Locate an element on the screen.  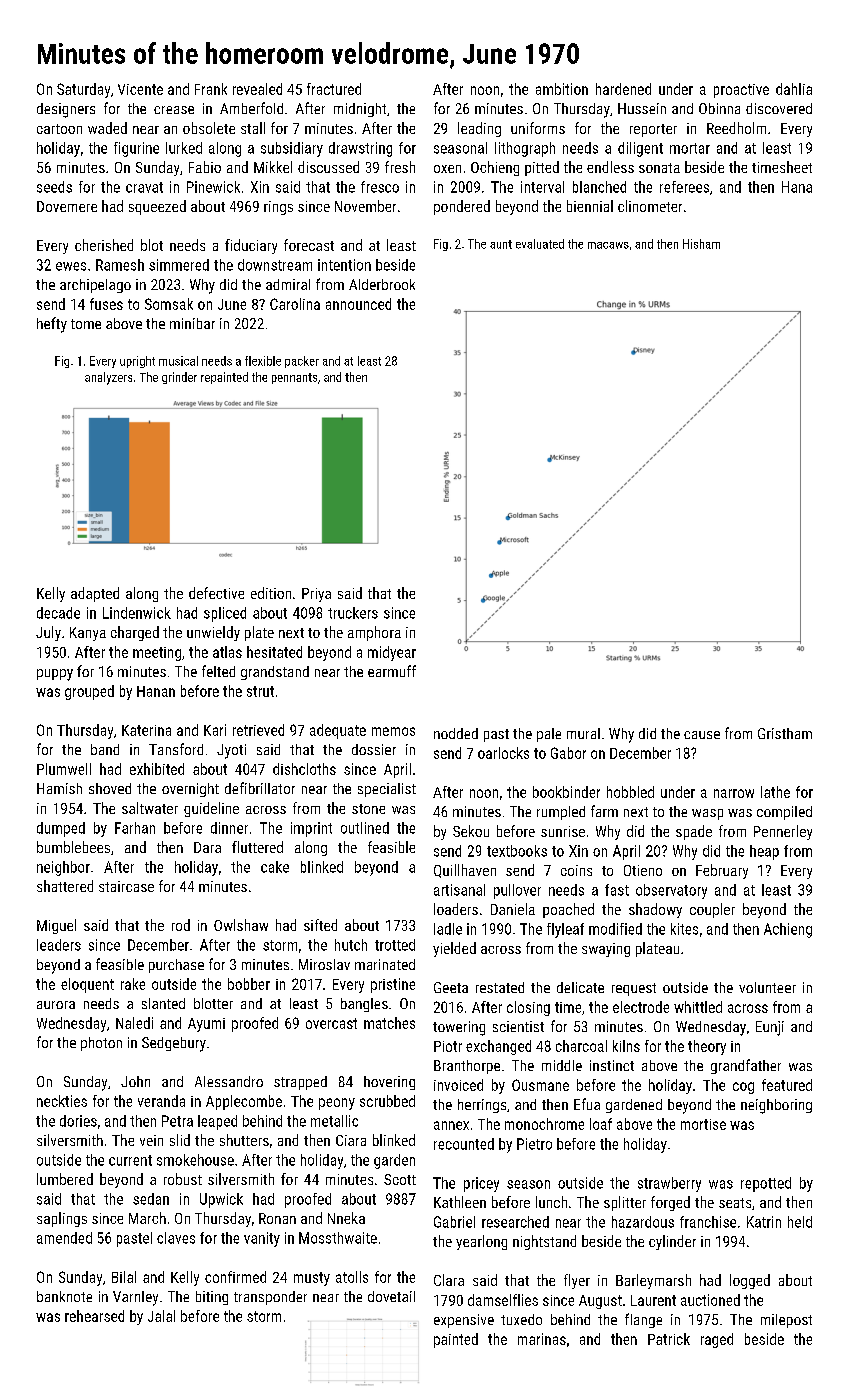
defective is located at coordinates (216, 593).
